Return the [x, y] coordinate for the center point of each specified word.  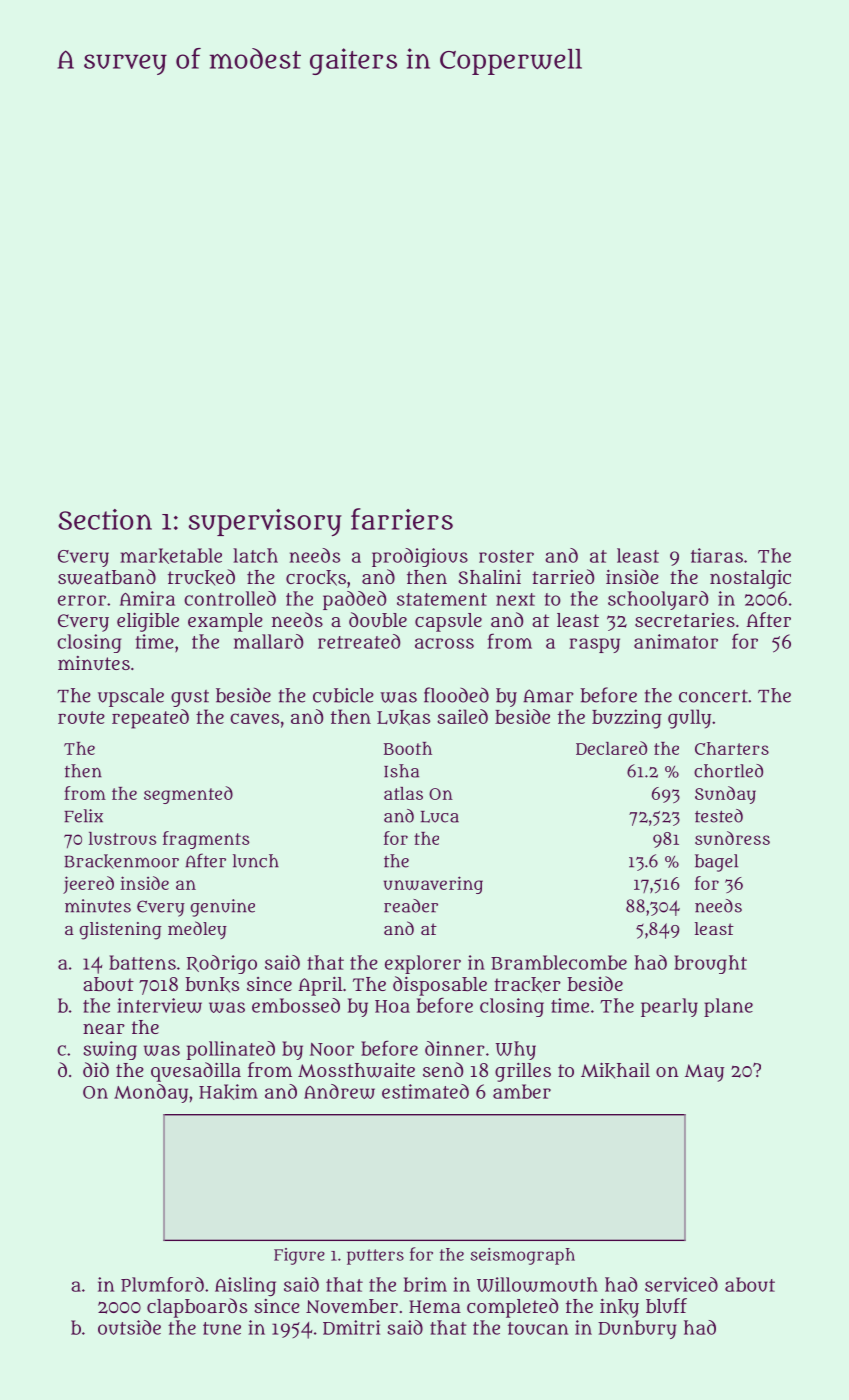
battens [142, 962]
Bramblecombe [559, 962]
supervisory [265, 522]
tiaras [717, 555]
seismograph [523, 1256]
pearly [669, 1007]
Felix [83, 816]
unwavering [433, 885]
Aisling [245, 1287]
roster [506, 556]
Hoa [392, 1006]
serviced [681, 1284]
